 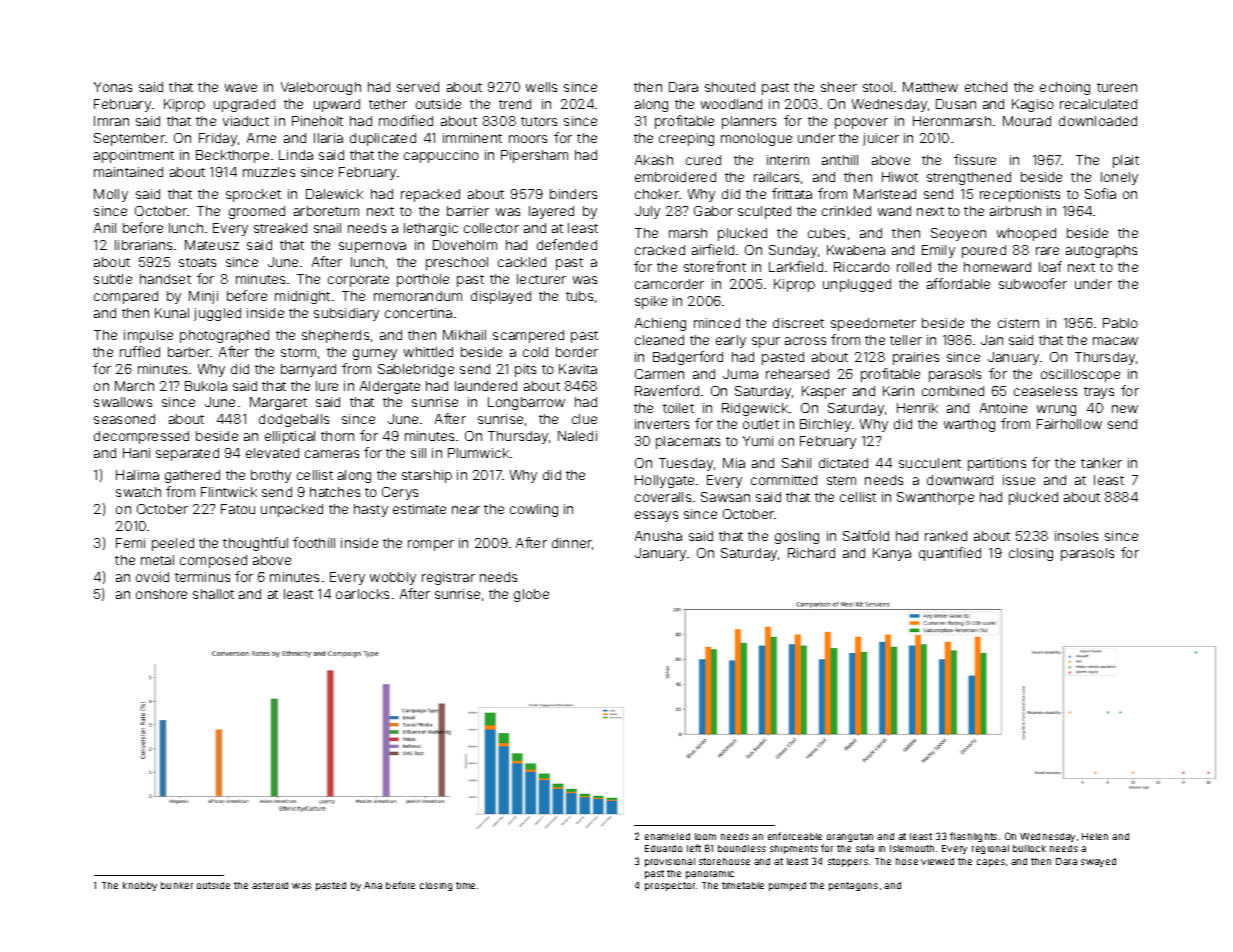 What do you see at coordinates (212, 245) in the screenshot?
I see `Mateusz` at bounding box center [212, 245].
